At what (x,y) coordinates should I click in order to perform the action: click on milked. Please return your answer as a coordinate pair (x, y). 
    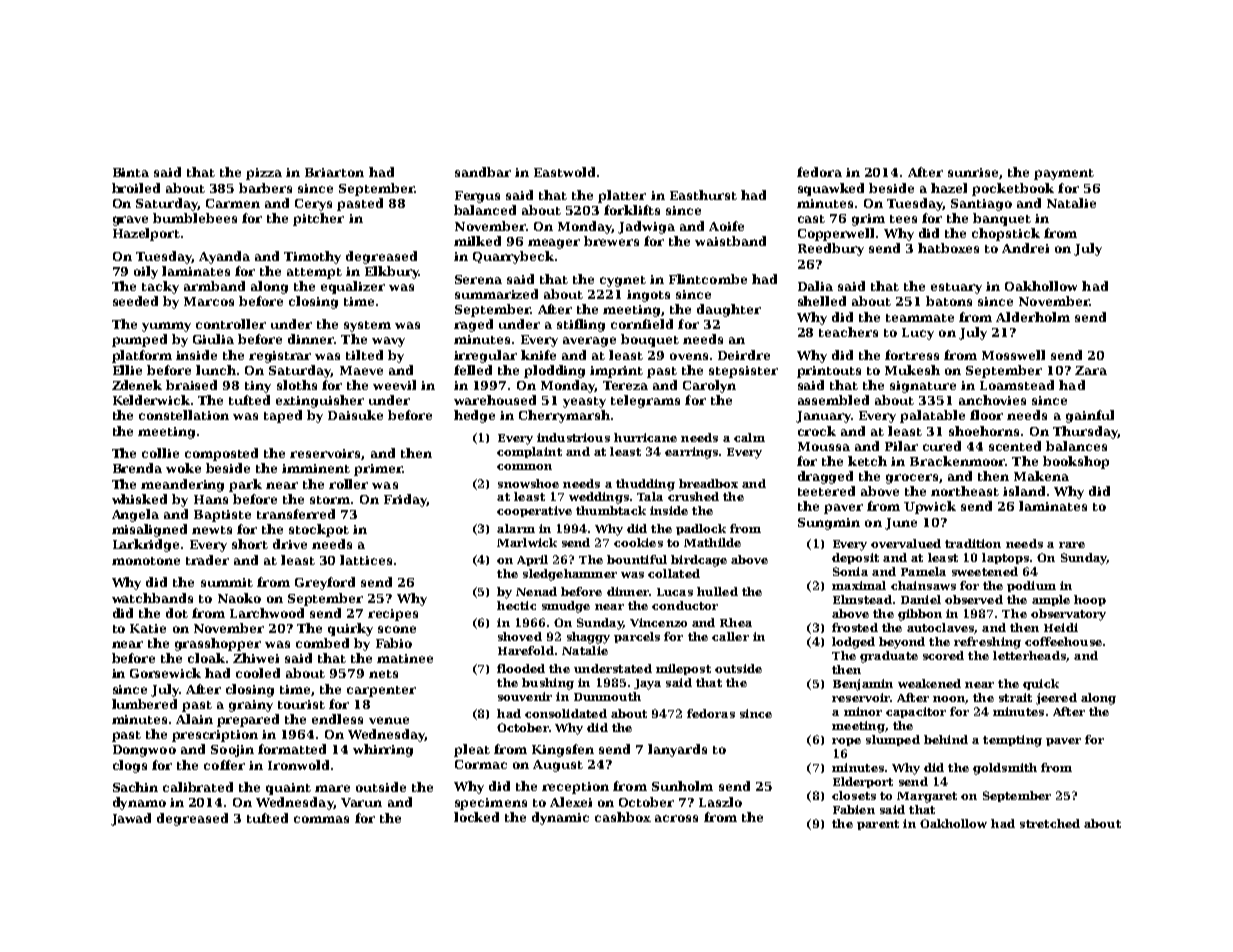
    Looking at the image, I should click on (477, 241).
